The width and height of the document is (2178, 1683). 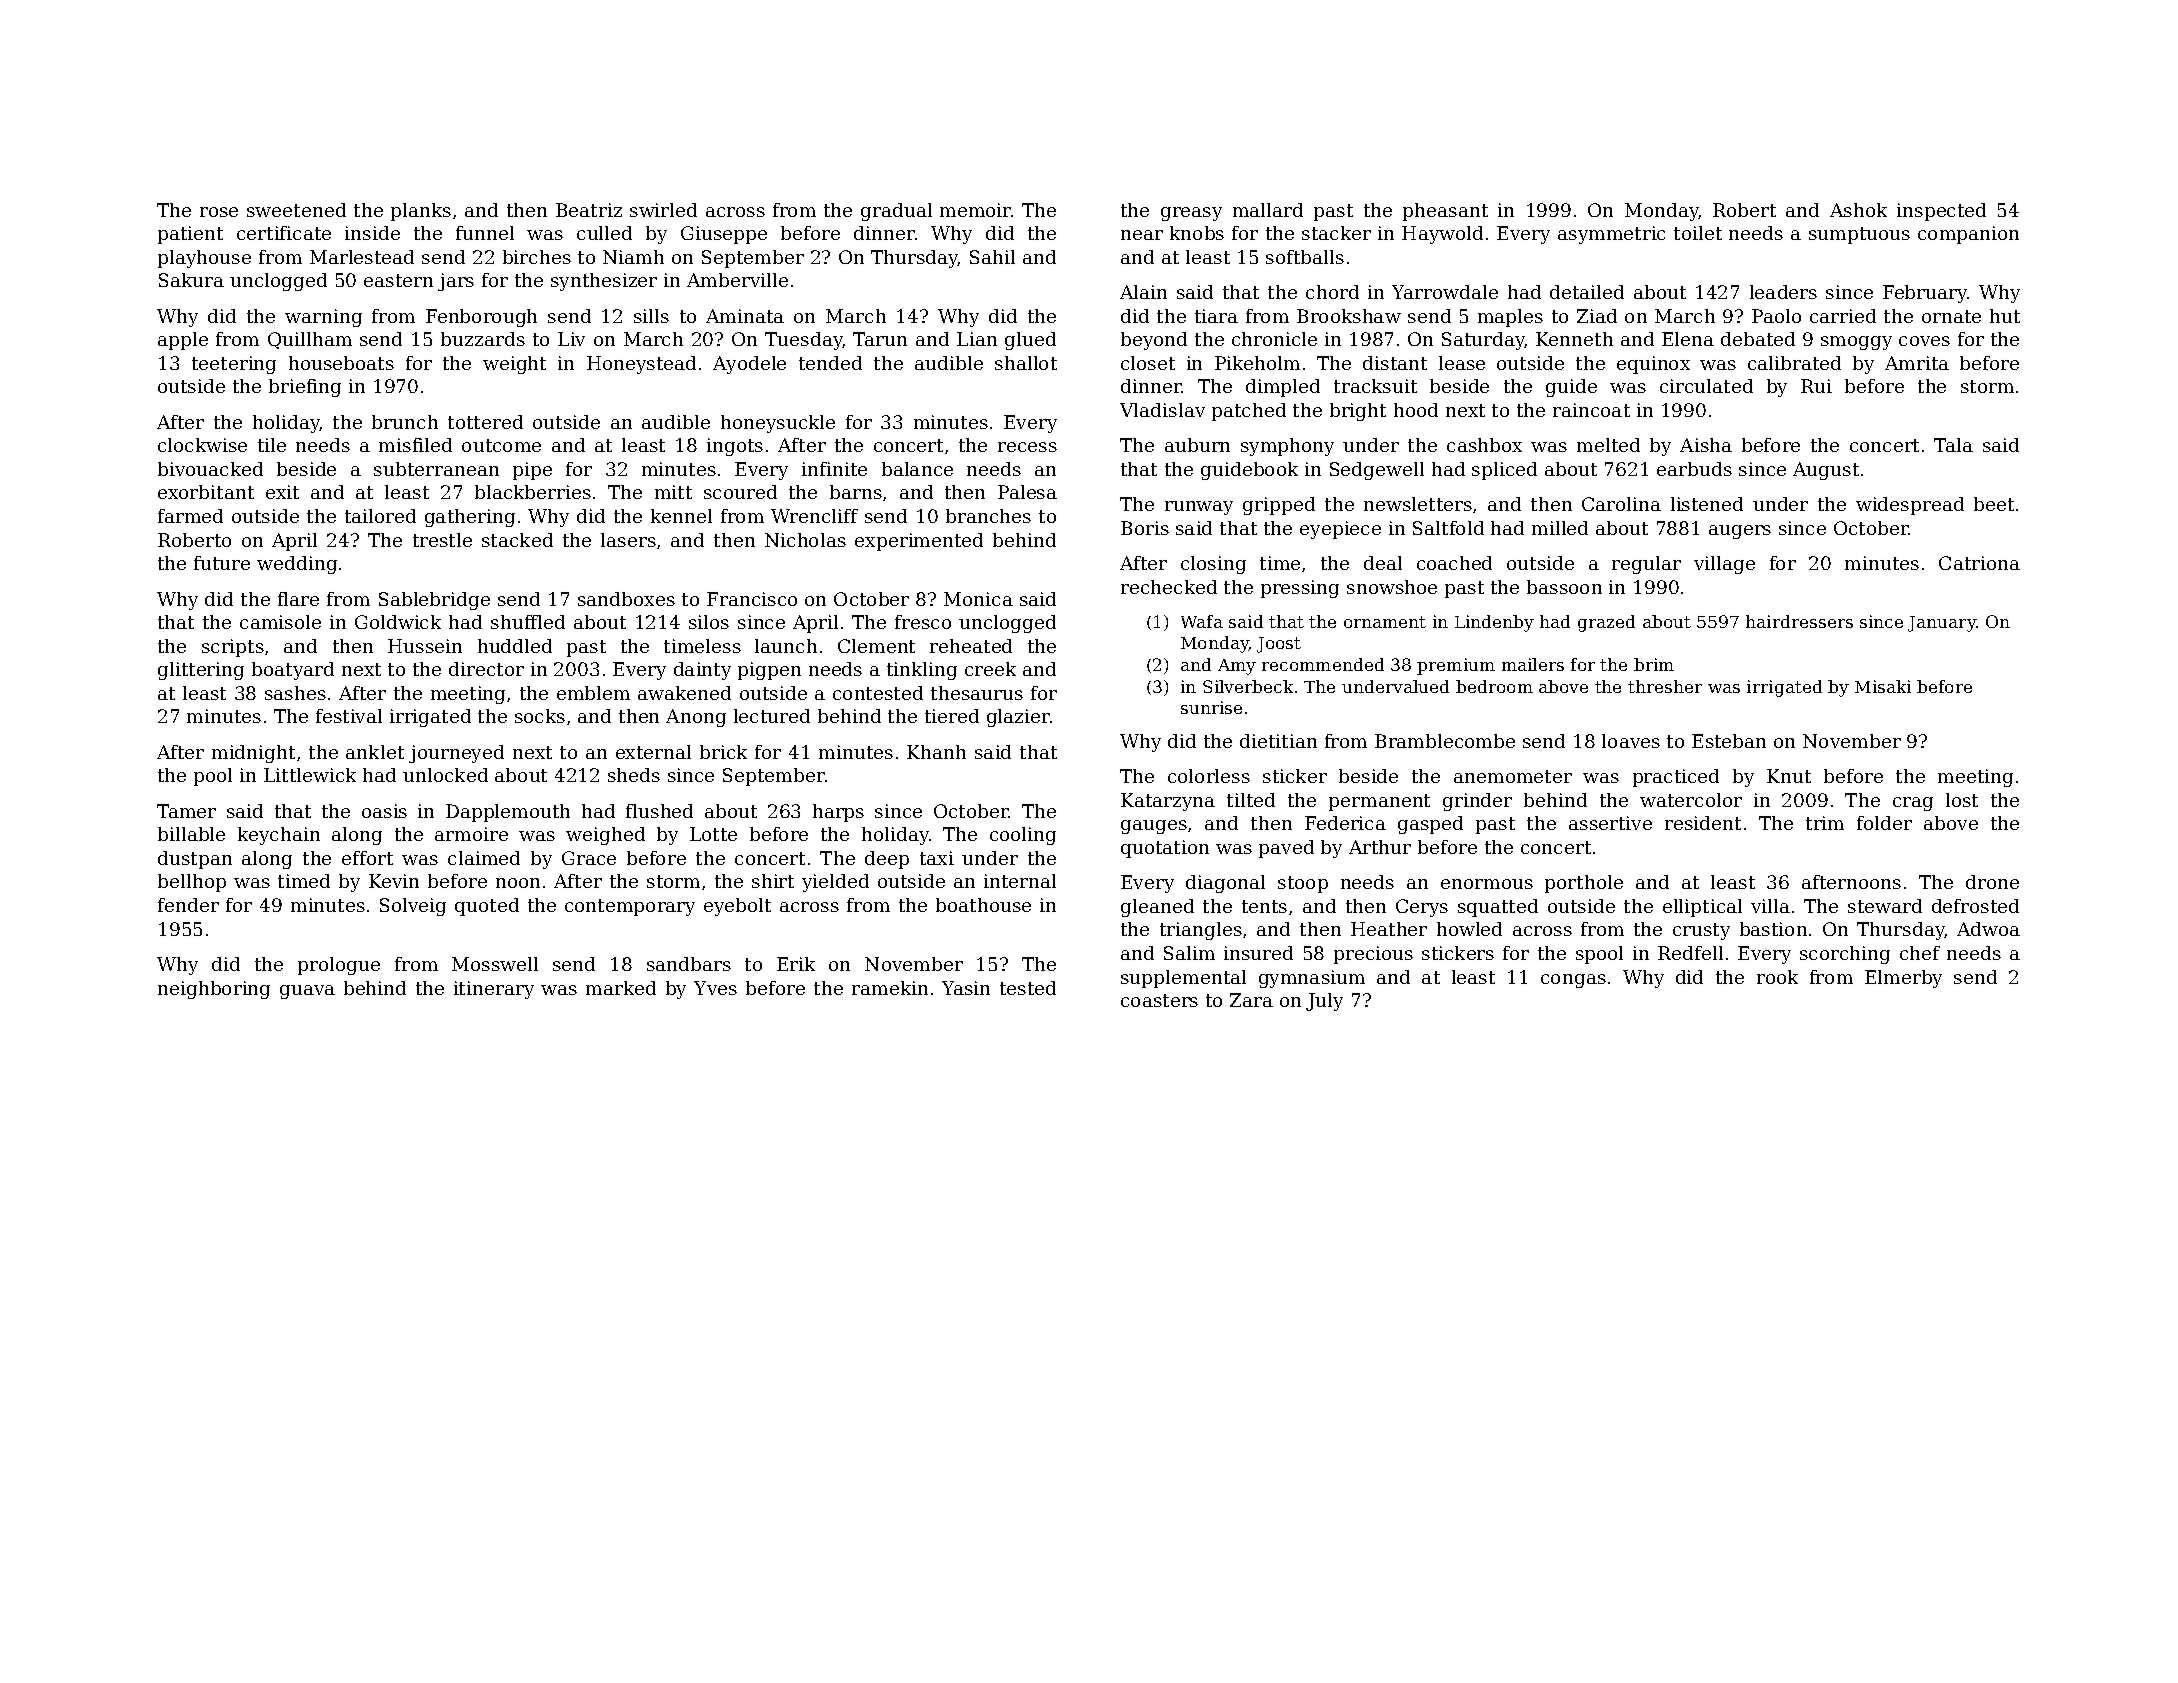 I want to click on socks, so click(x=540, y=716).
